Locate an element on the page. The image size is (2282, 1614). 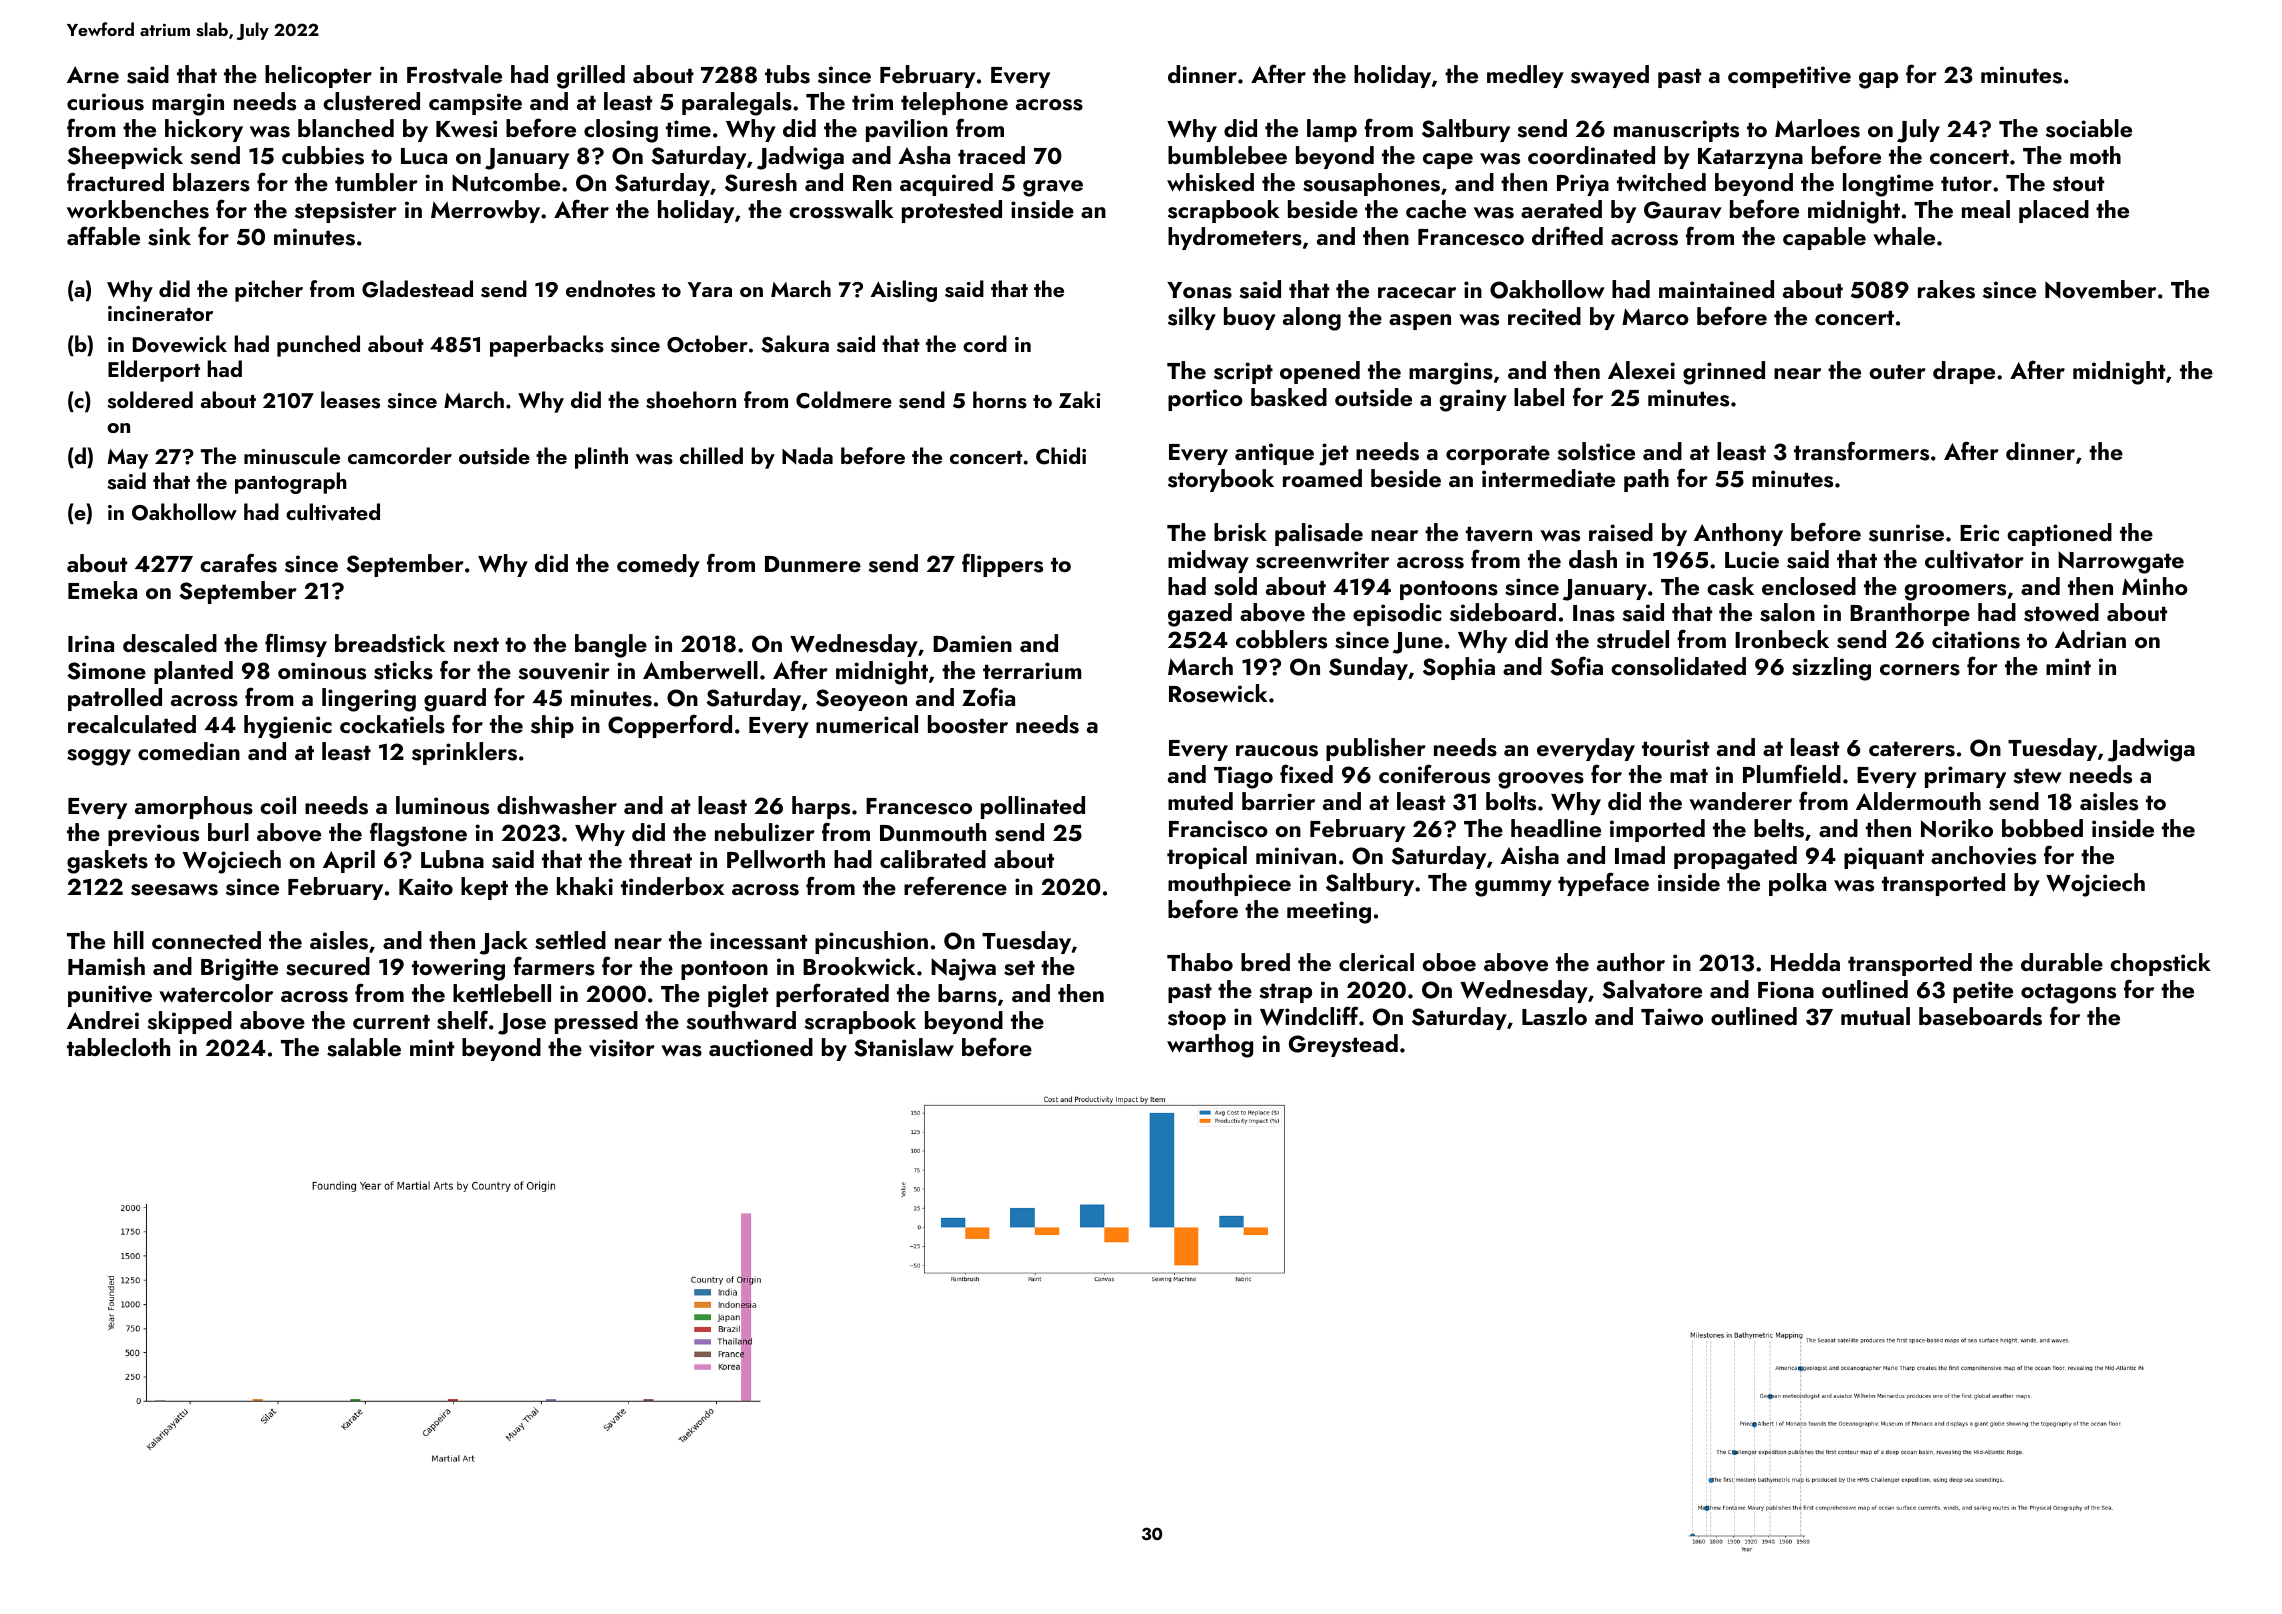
visitor is located at coordinates (622, 1048).
